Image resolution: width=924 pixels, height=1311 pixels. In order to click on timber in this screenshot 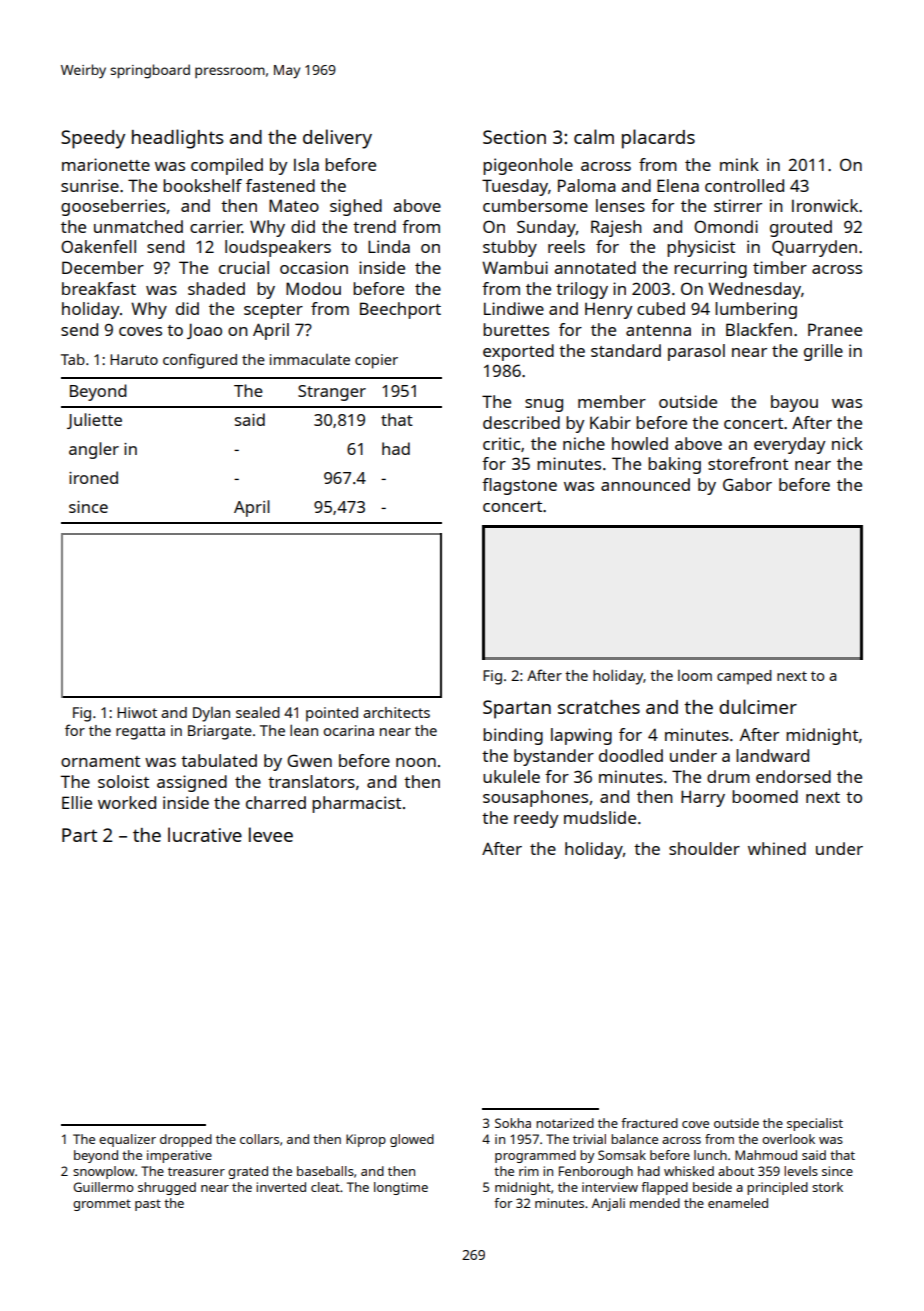, I will do `click(780, 267)`.
